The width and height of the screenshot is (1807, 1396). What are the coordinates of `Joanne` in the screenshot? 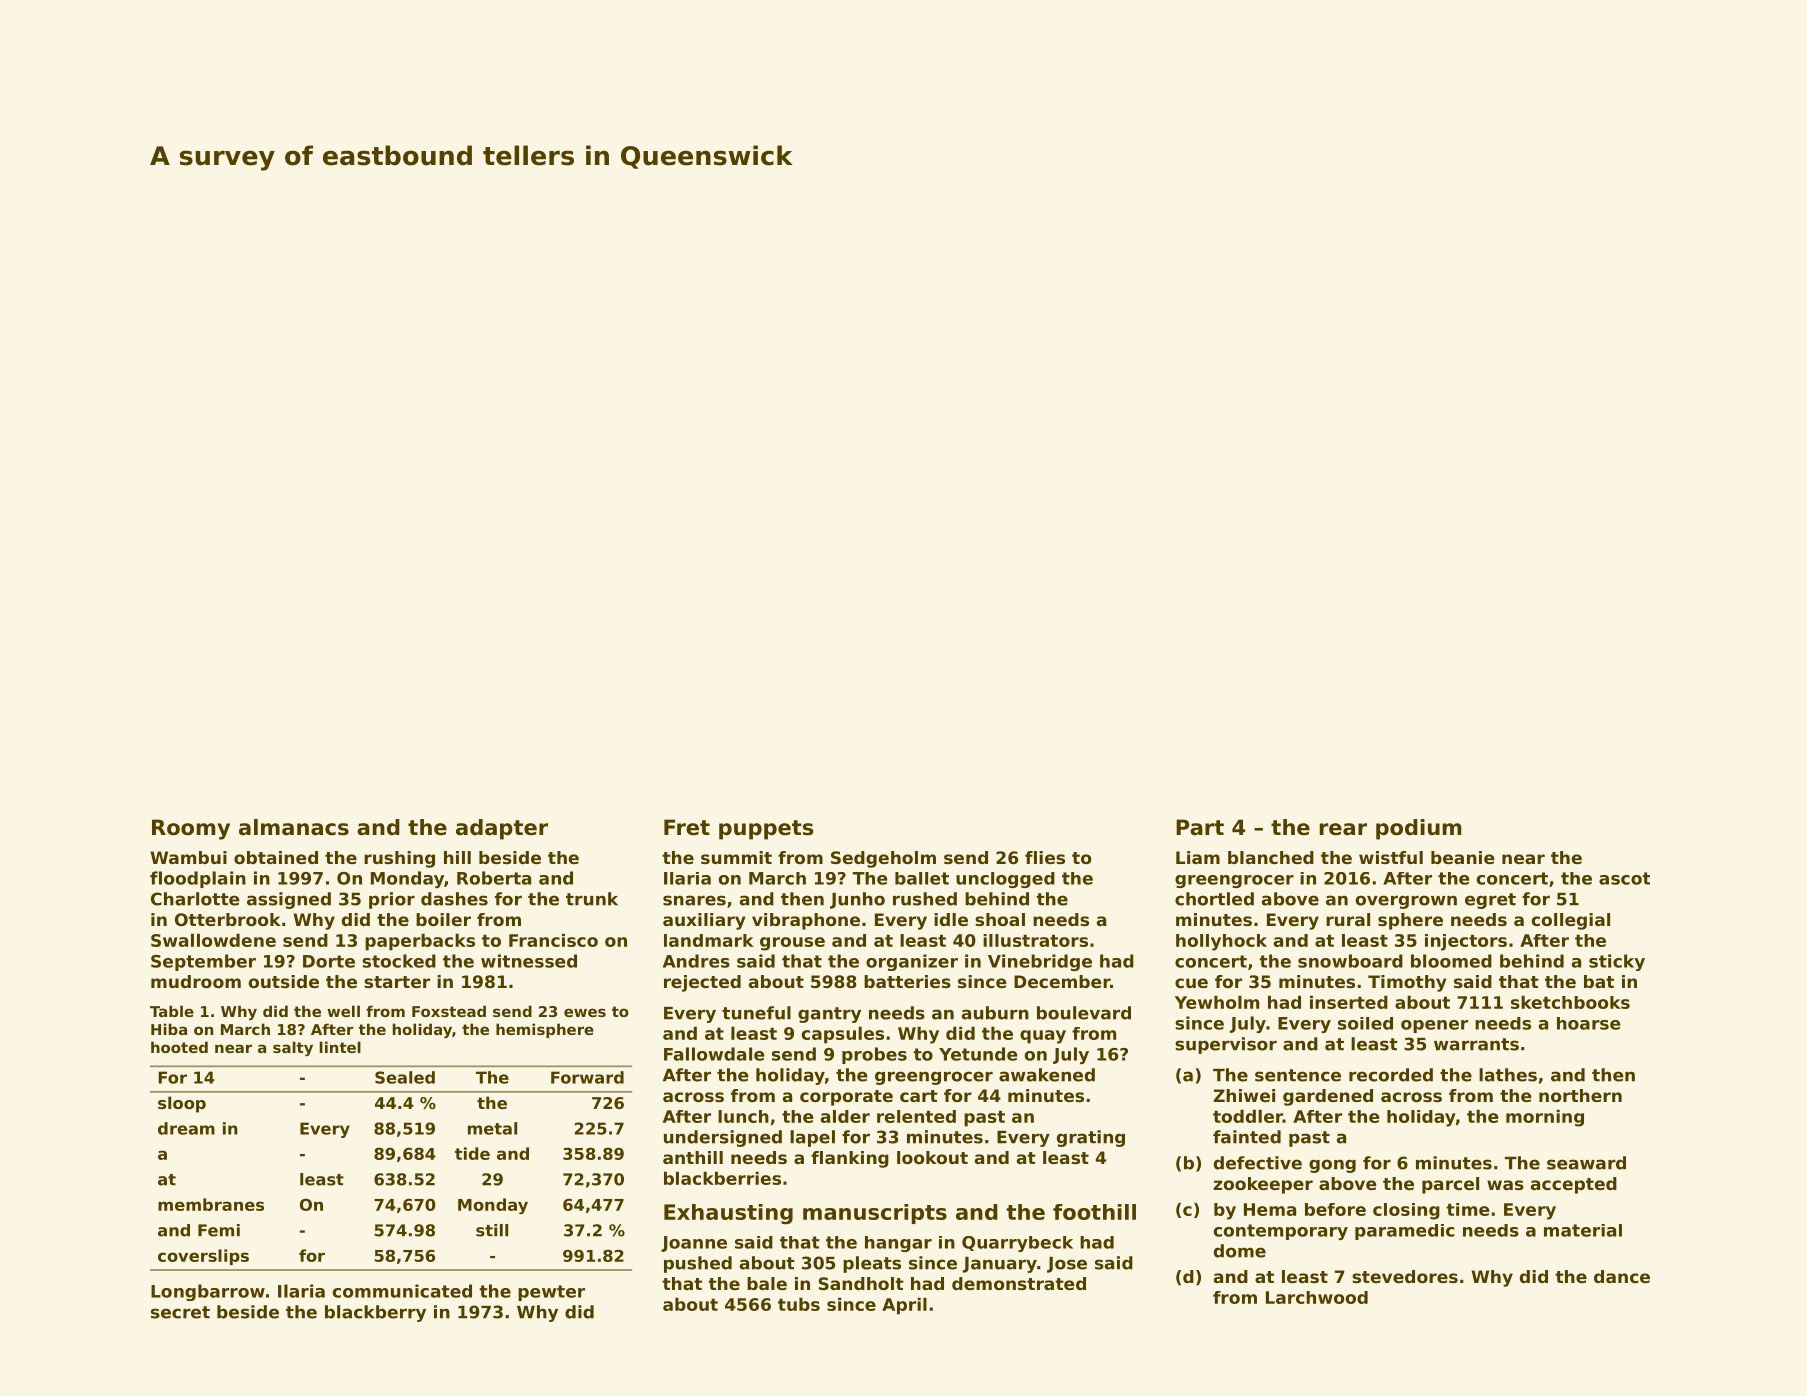 It's located at (694, 1244).
